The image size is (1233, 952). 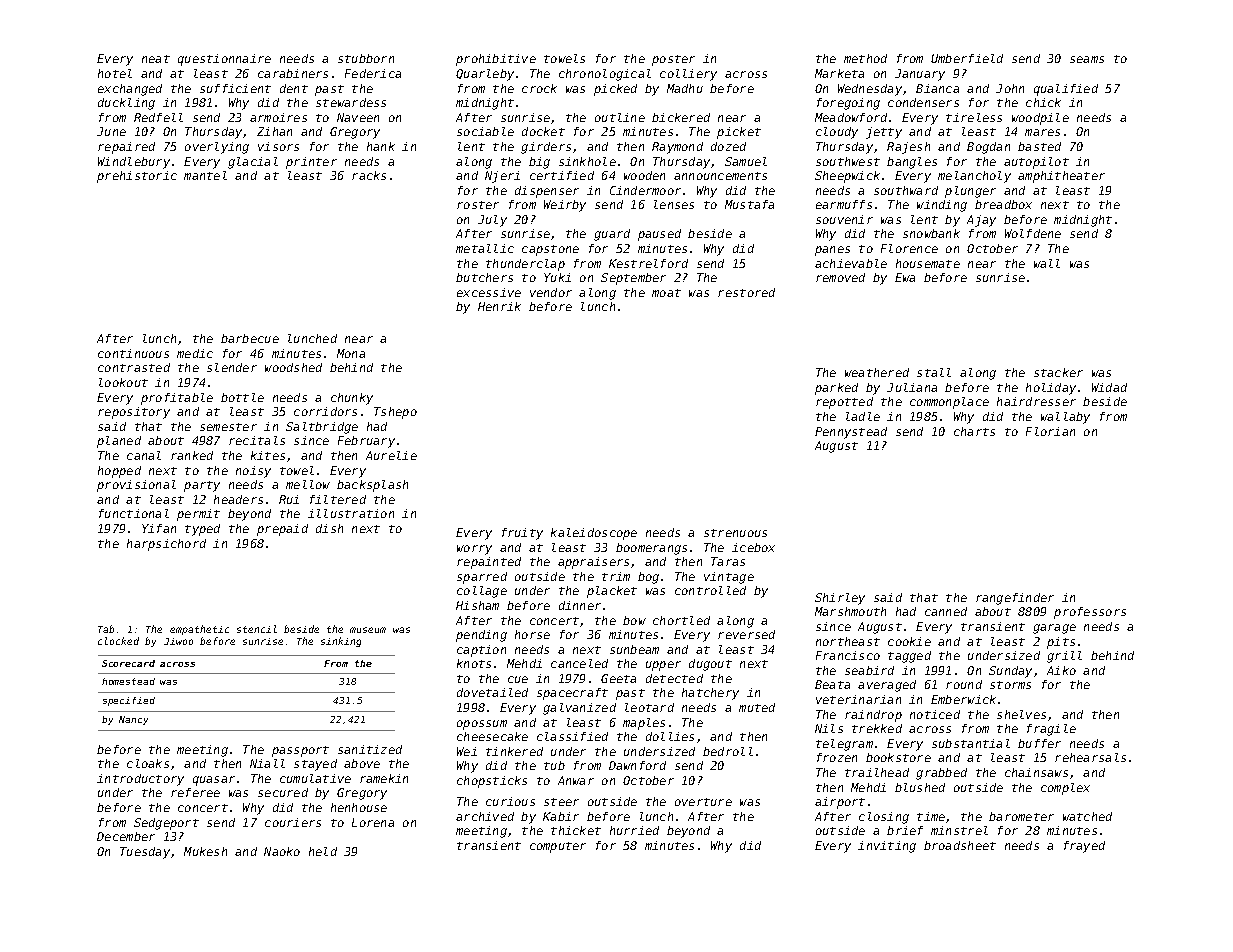 What do you see at coordinates (1015, 599) in the image?
I see `rangefinder` at bounding box center [1015, 599].
